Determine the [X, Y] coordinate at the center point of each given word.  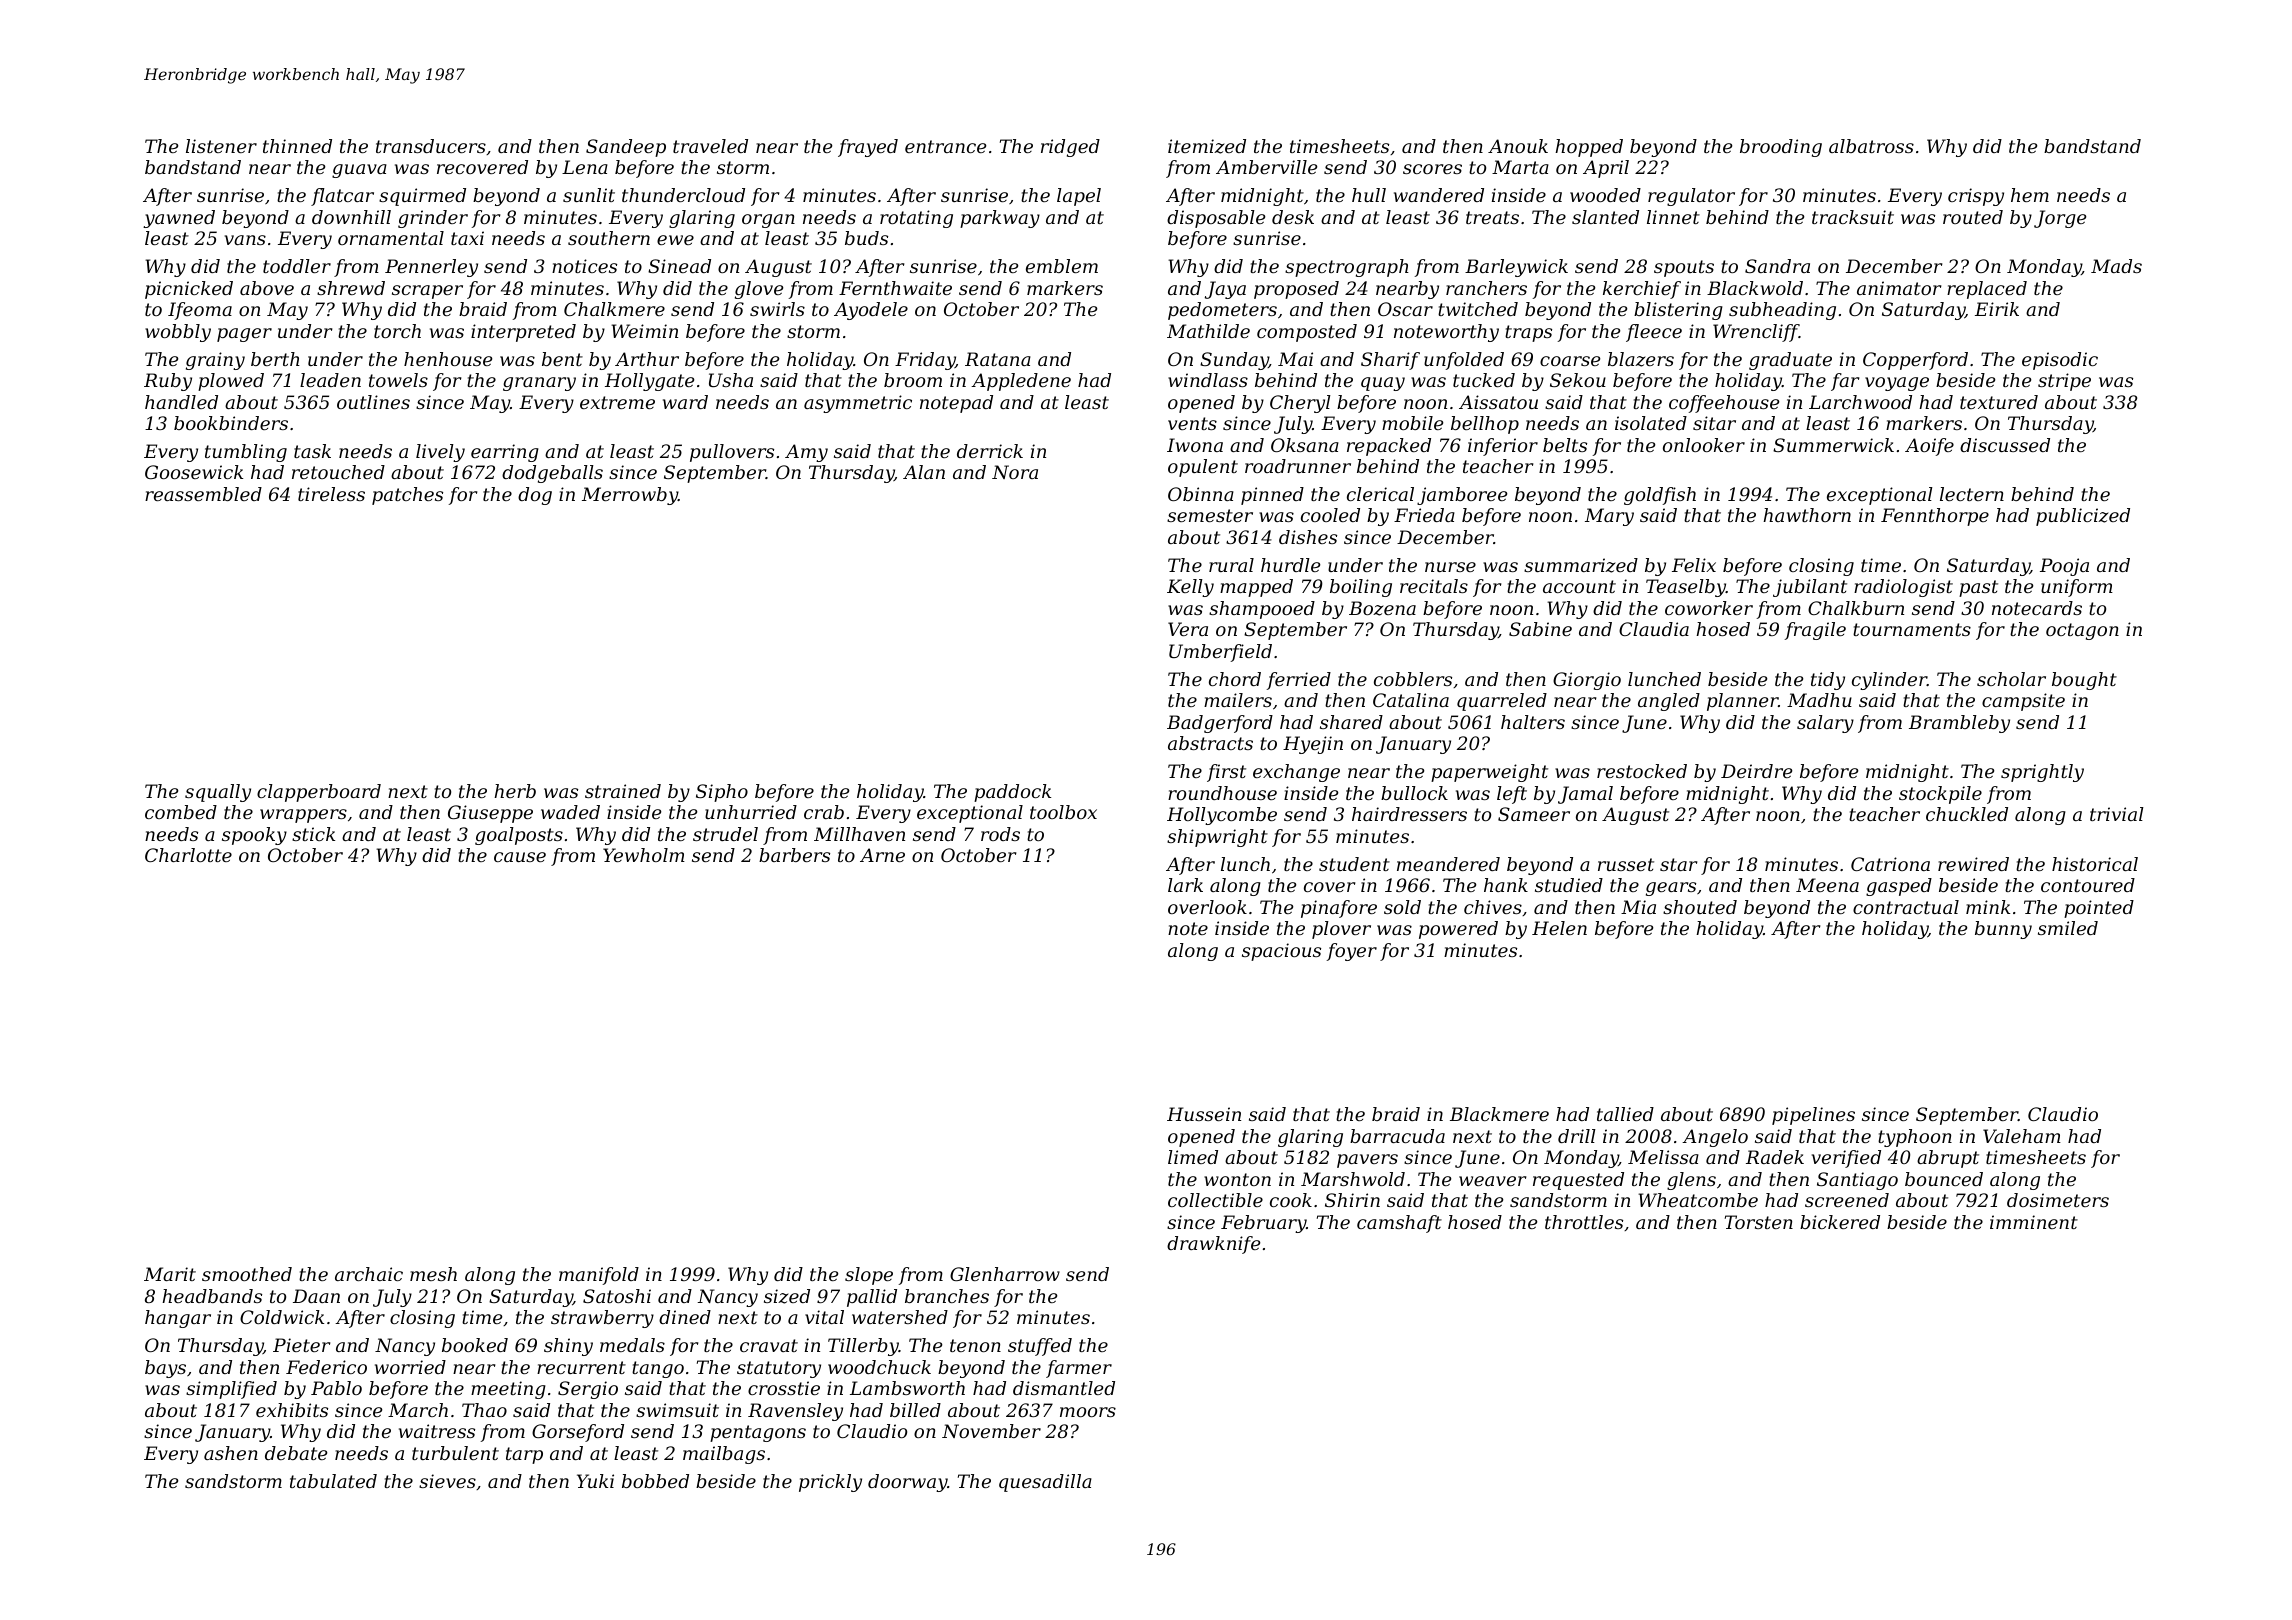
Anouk [1518, 146]
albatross [1871, 146]
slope [869, 1276]
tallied [1625, 1114]
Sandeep [626, 148]
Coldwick [282, 1317]
